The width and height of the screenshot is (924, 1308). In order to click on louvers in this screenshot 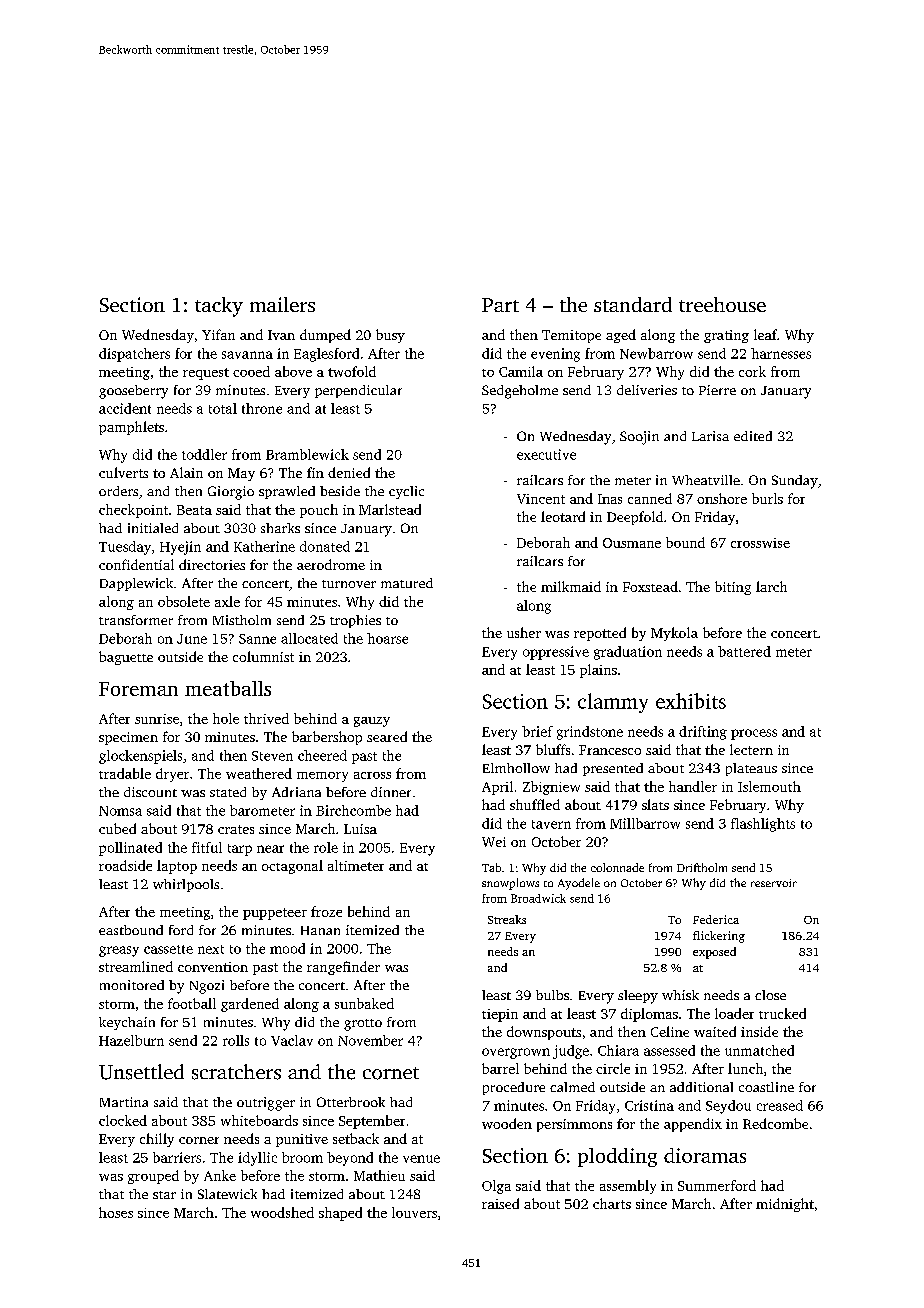, I will do `click(414, 1212)`.
